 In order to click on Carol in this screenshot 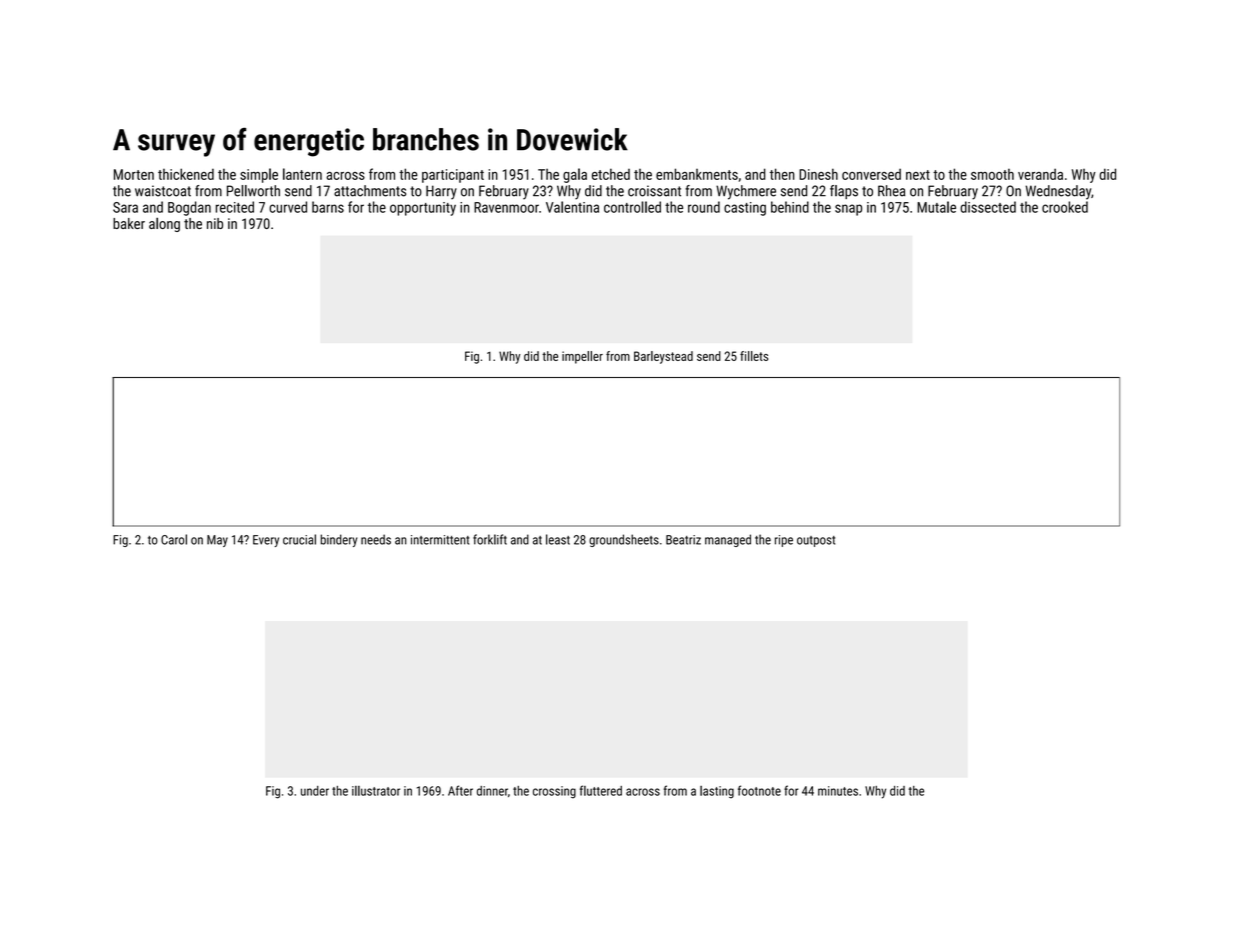, I will do `click(174, 539)`.
